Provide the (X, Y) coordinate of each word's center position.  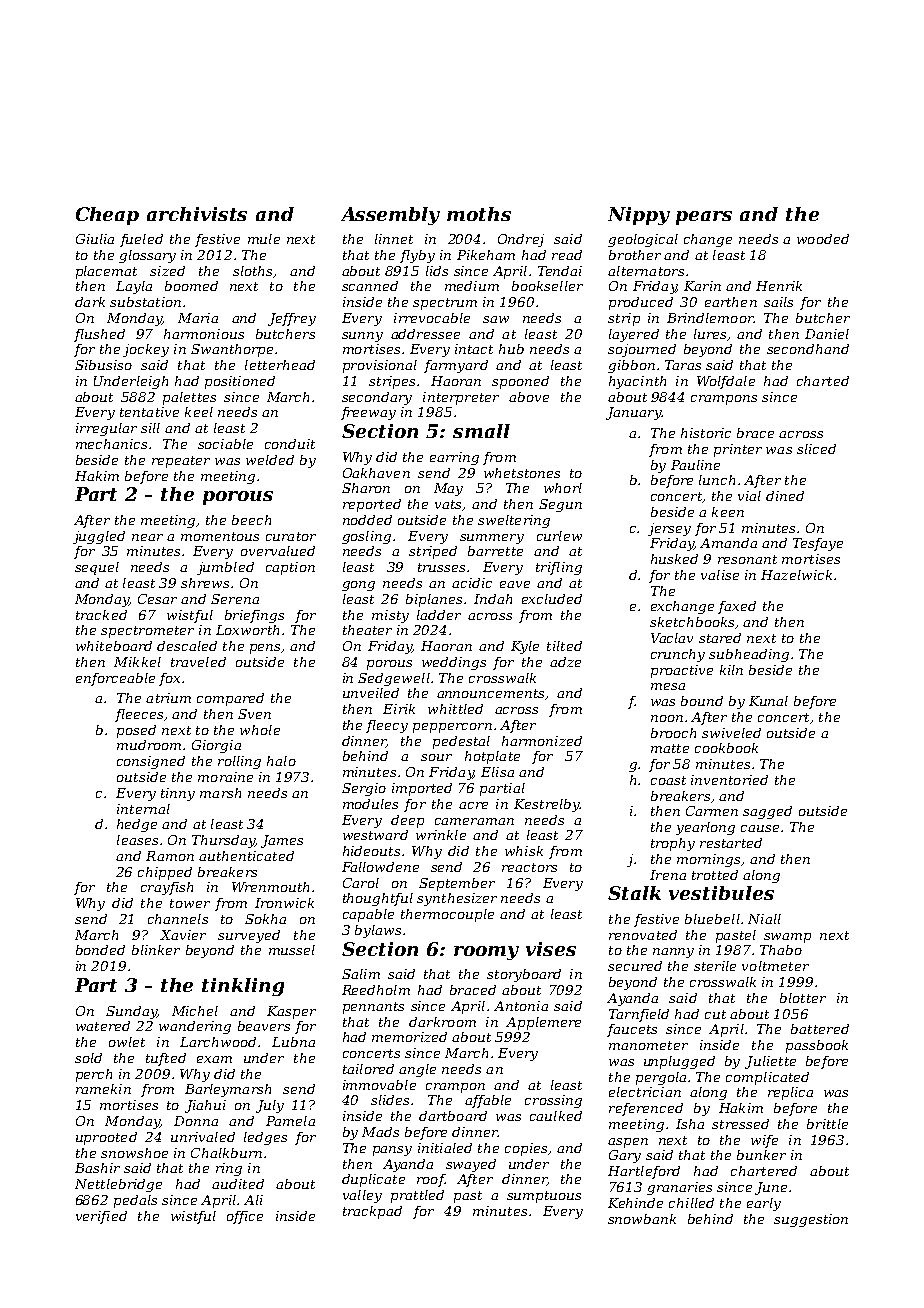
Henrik (779, 286)
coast (668, 780)
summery (492, 539)
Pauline (695, 465)
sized (167, 271)
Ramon (170, 856)
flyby (417, 256)
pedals (135, 1201)
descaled (187, 646)
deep (407, 821)
